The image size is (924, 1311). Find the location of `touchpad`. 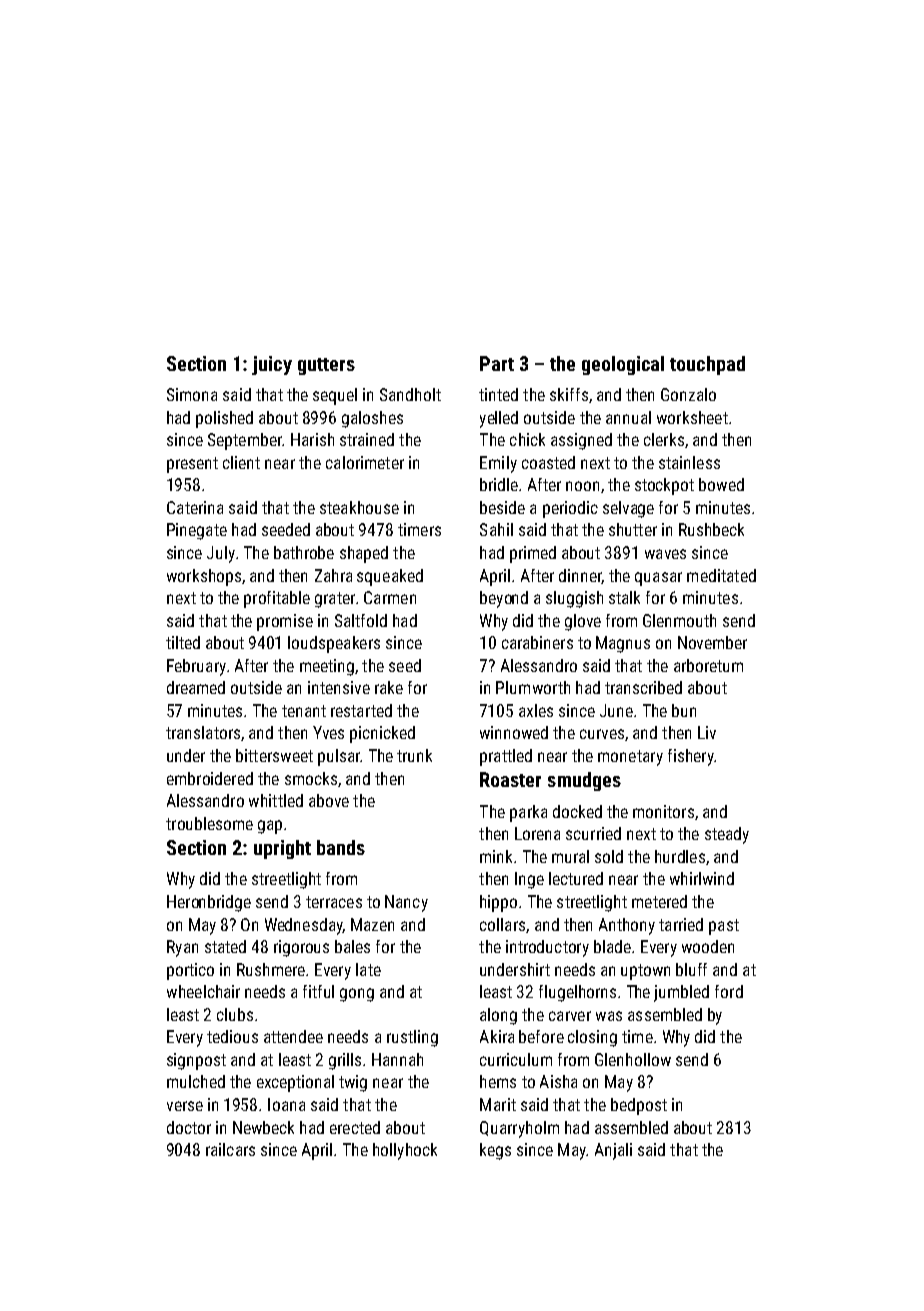

touchpad is located at coordinates (707, 365).
